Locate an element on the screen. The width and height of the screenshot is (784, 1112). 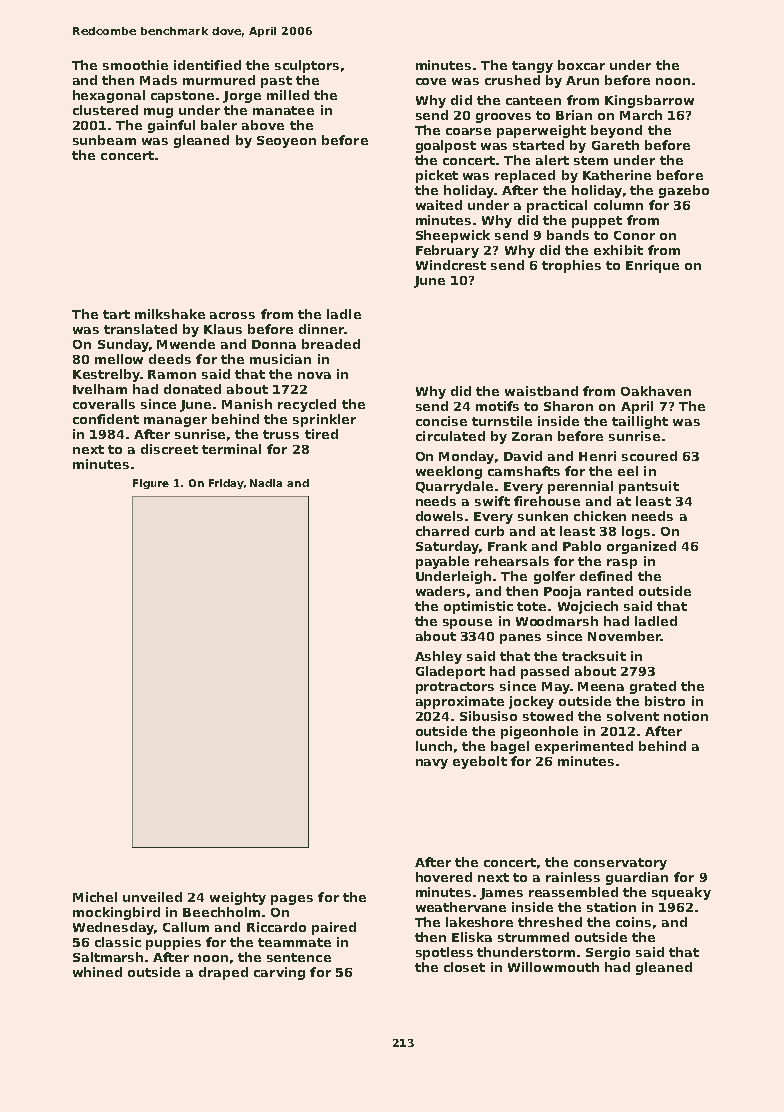
Sharon is located at coordinates (568, 406).
